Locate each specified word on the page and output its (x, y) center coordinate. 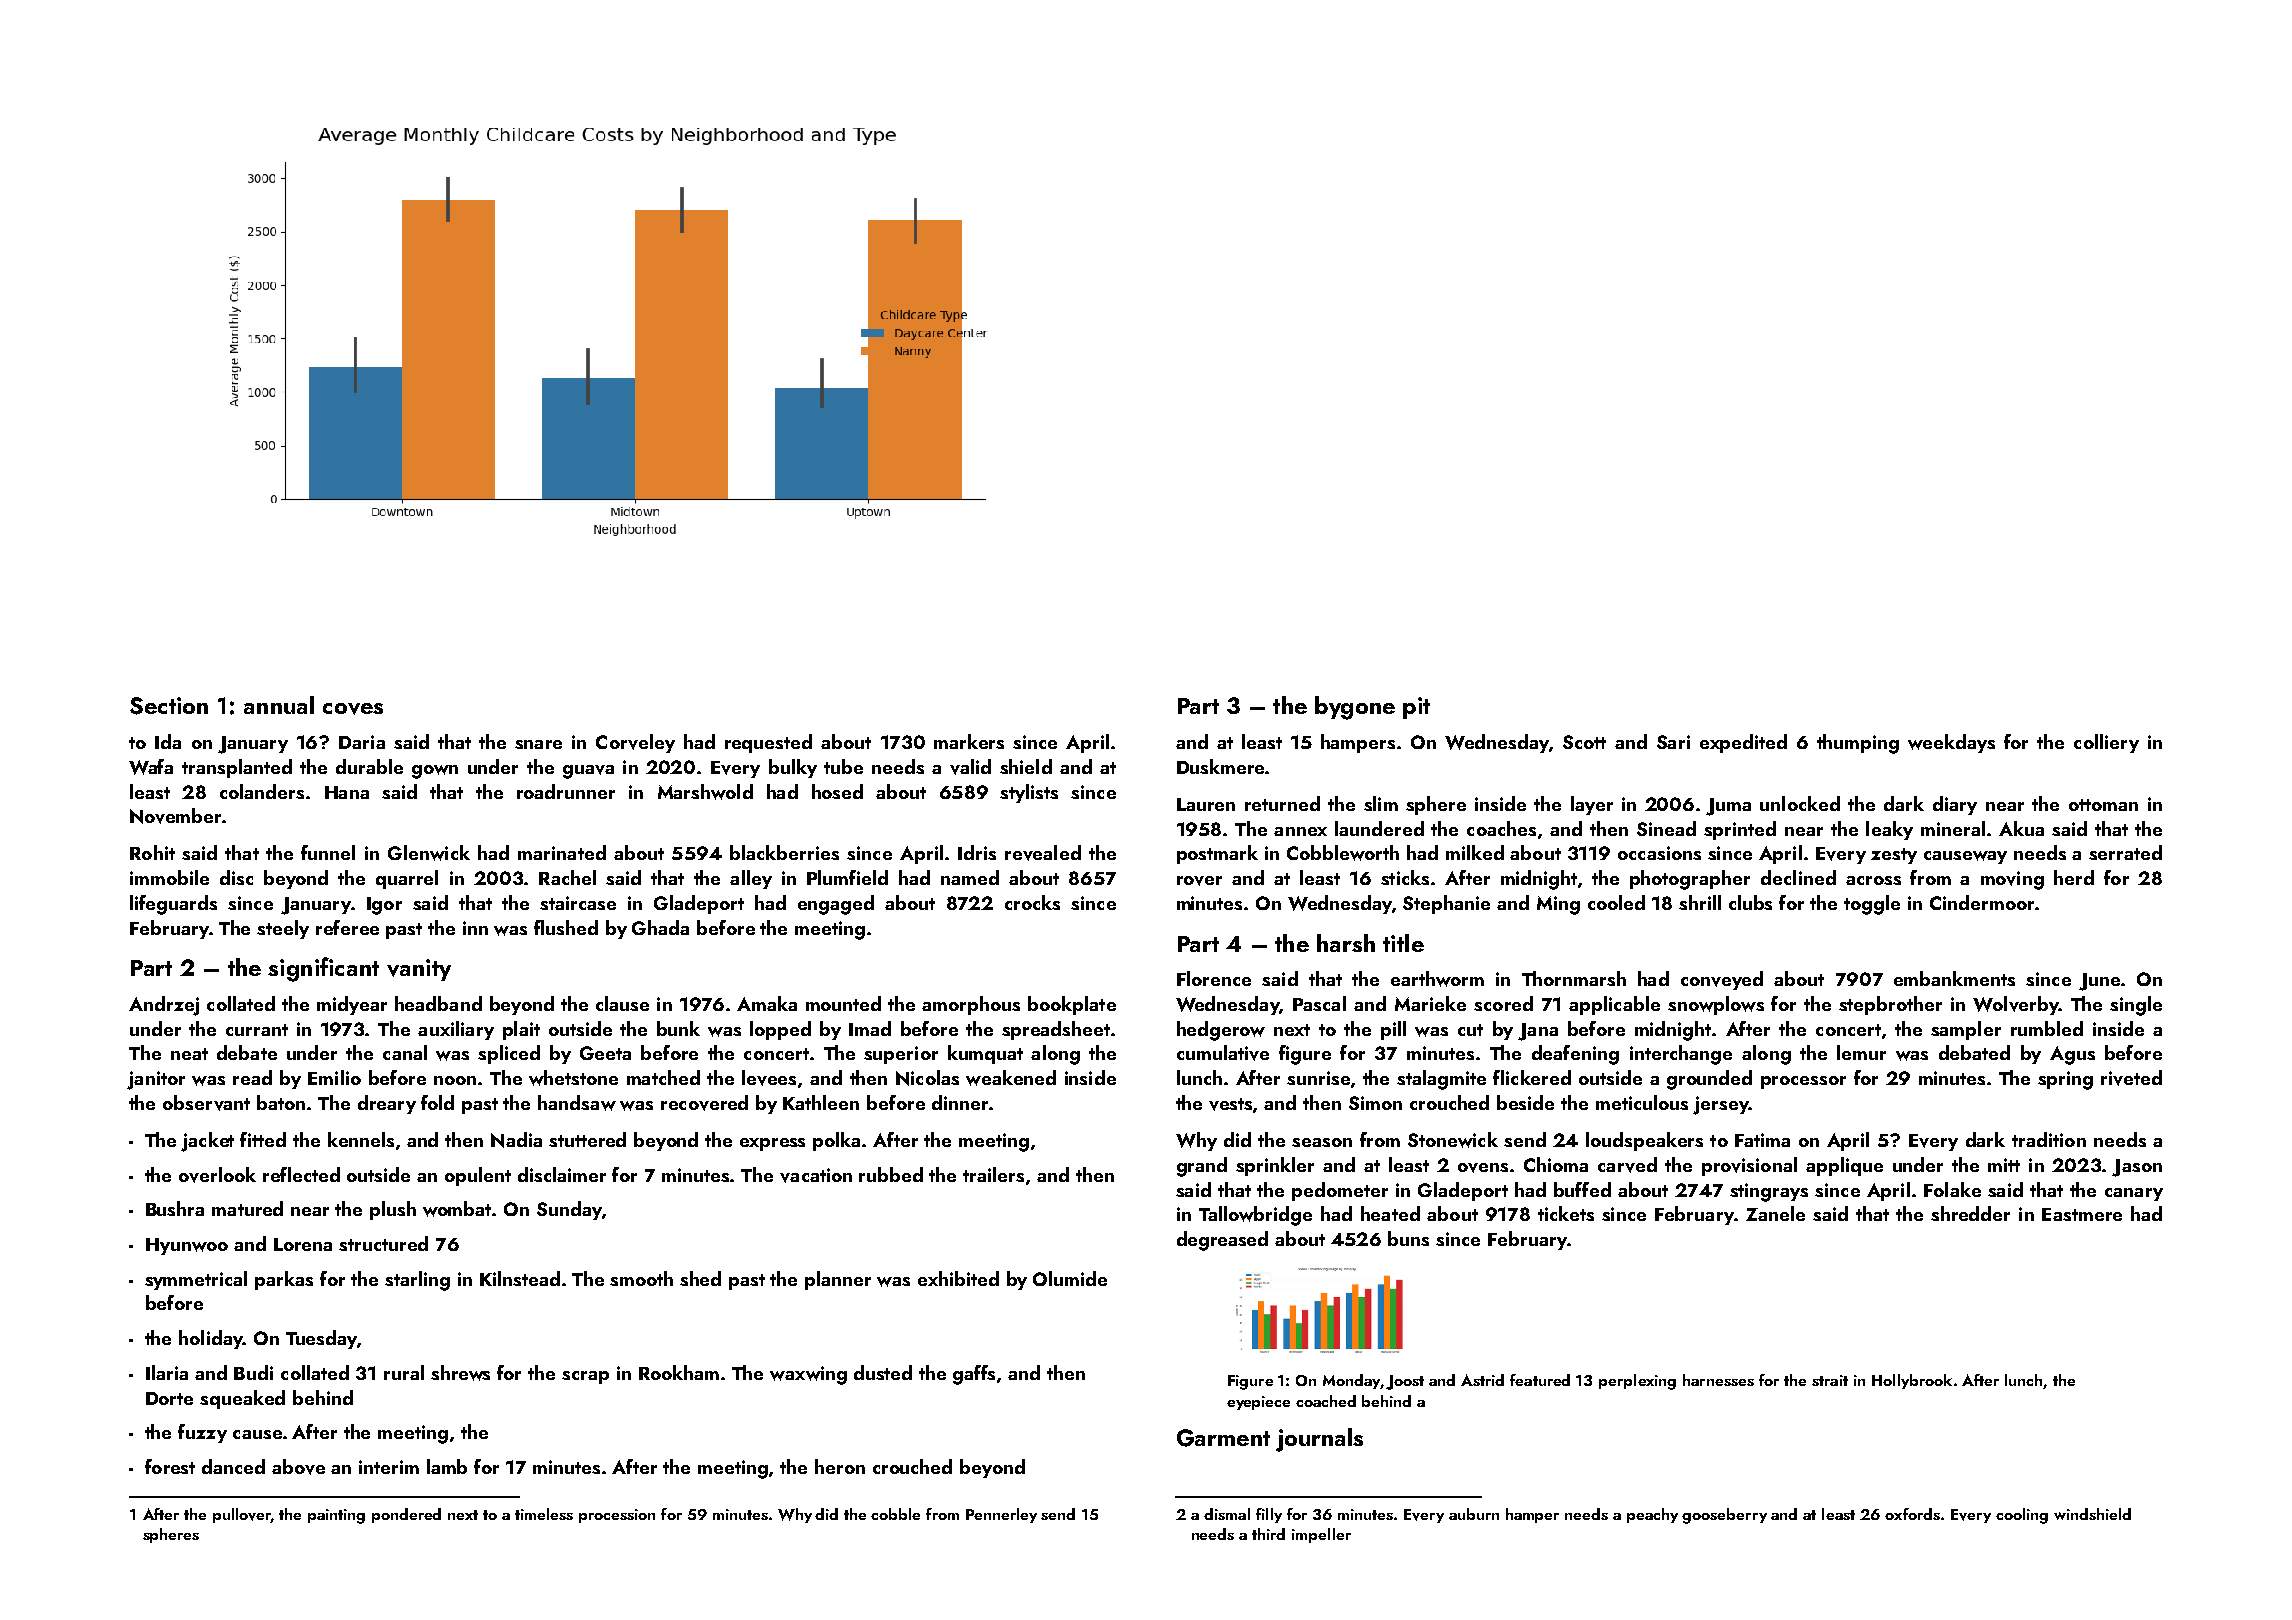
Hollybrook (1912, 1381)
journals (1319, 1440)
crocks (1032, 902)
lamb (447, 1466)
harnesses (1718, 1380)
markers (969, 741)
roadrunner (566, 791)
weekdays (1951, 743)
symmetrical (196, 1280)
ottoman (2103, 805)
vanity (419, 970)
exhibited (958, 1278)
